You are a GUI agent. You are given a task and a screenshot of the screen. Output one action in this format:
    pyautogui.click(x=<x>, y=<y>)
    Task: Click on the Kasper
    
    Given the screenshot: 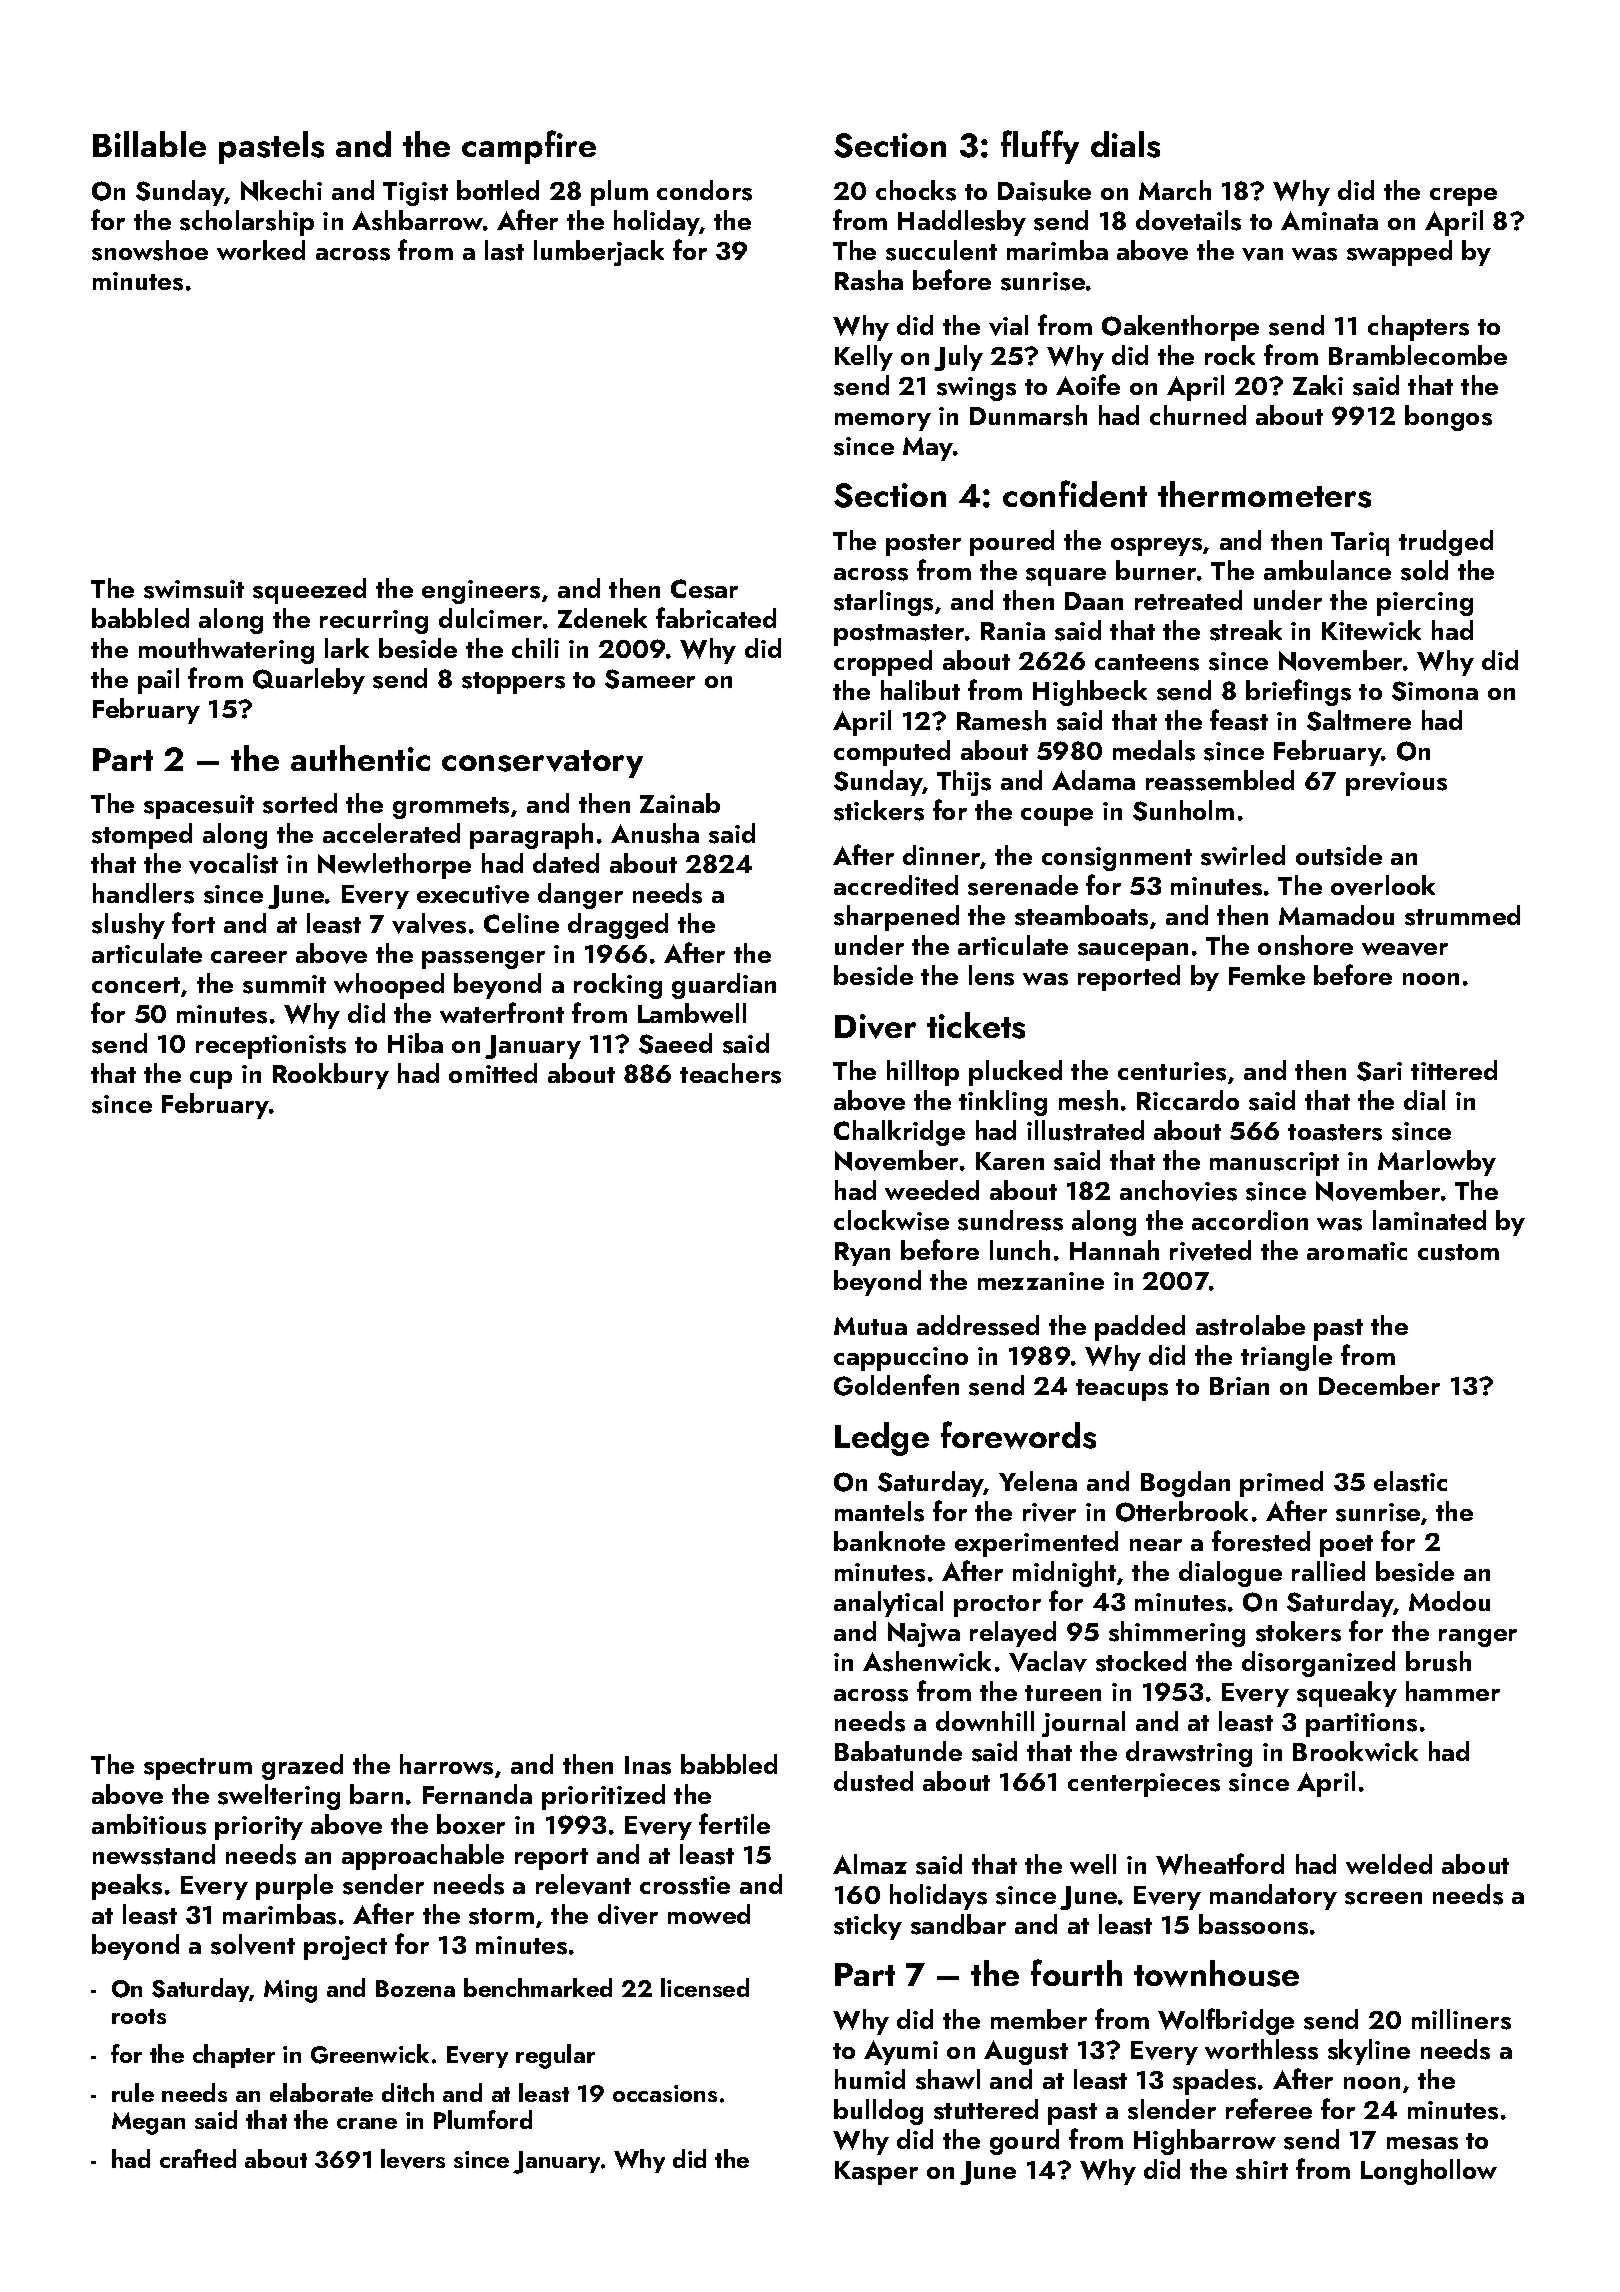 What is the action you would take?
    pyautogui.click(x=876, y=2173)
